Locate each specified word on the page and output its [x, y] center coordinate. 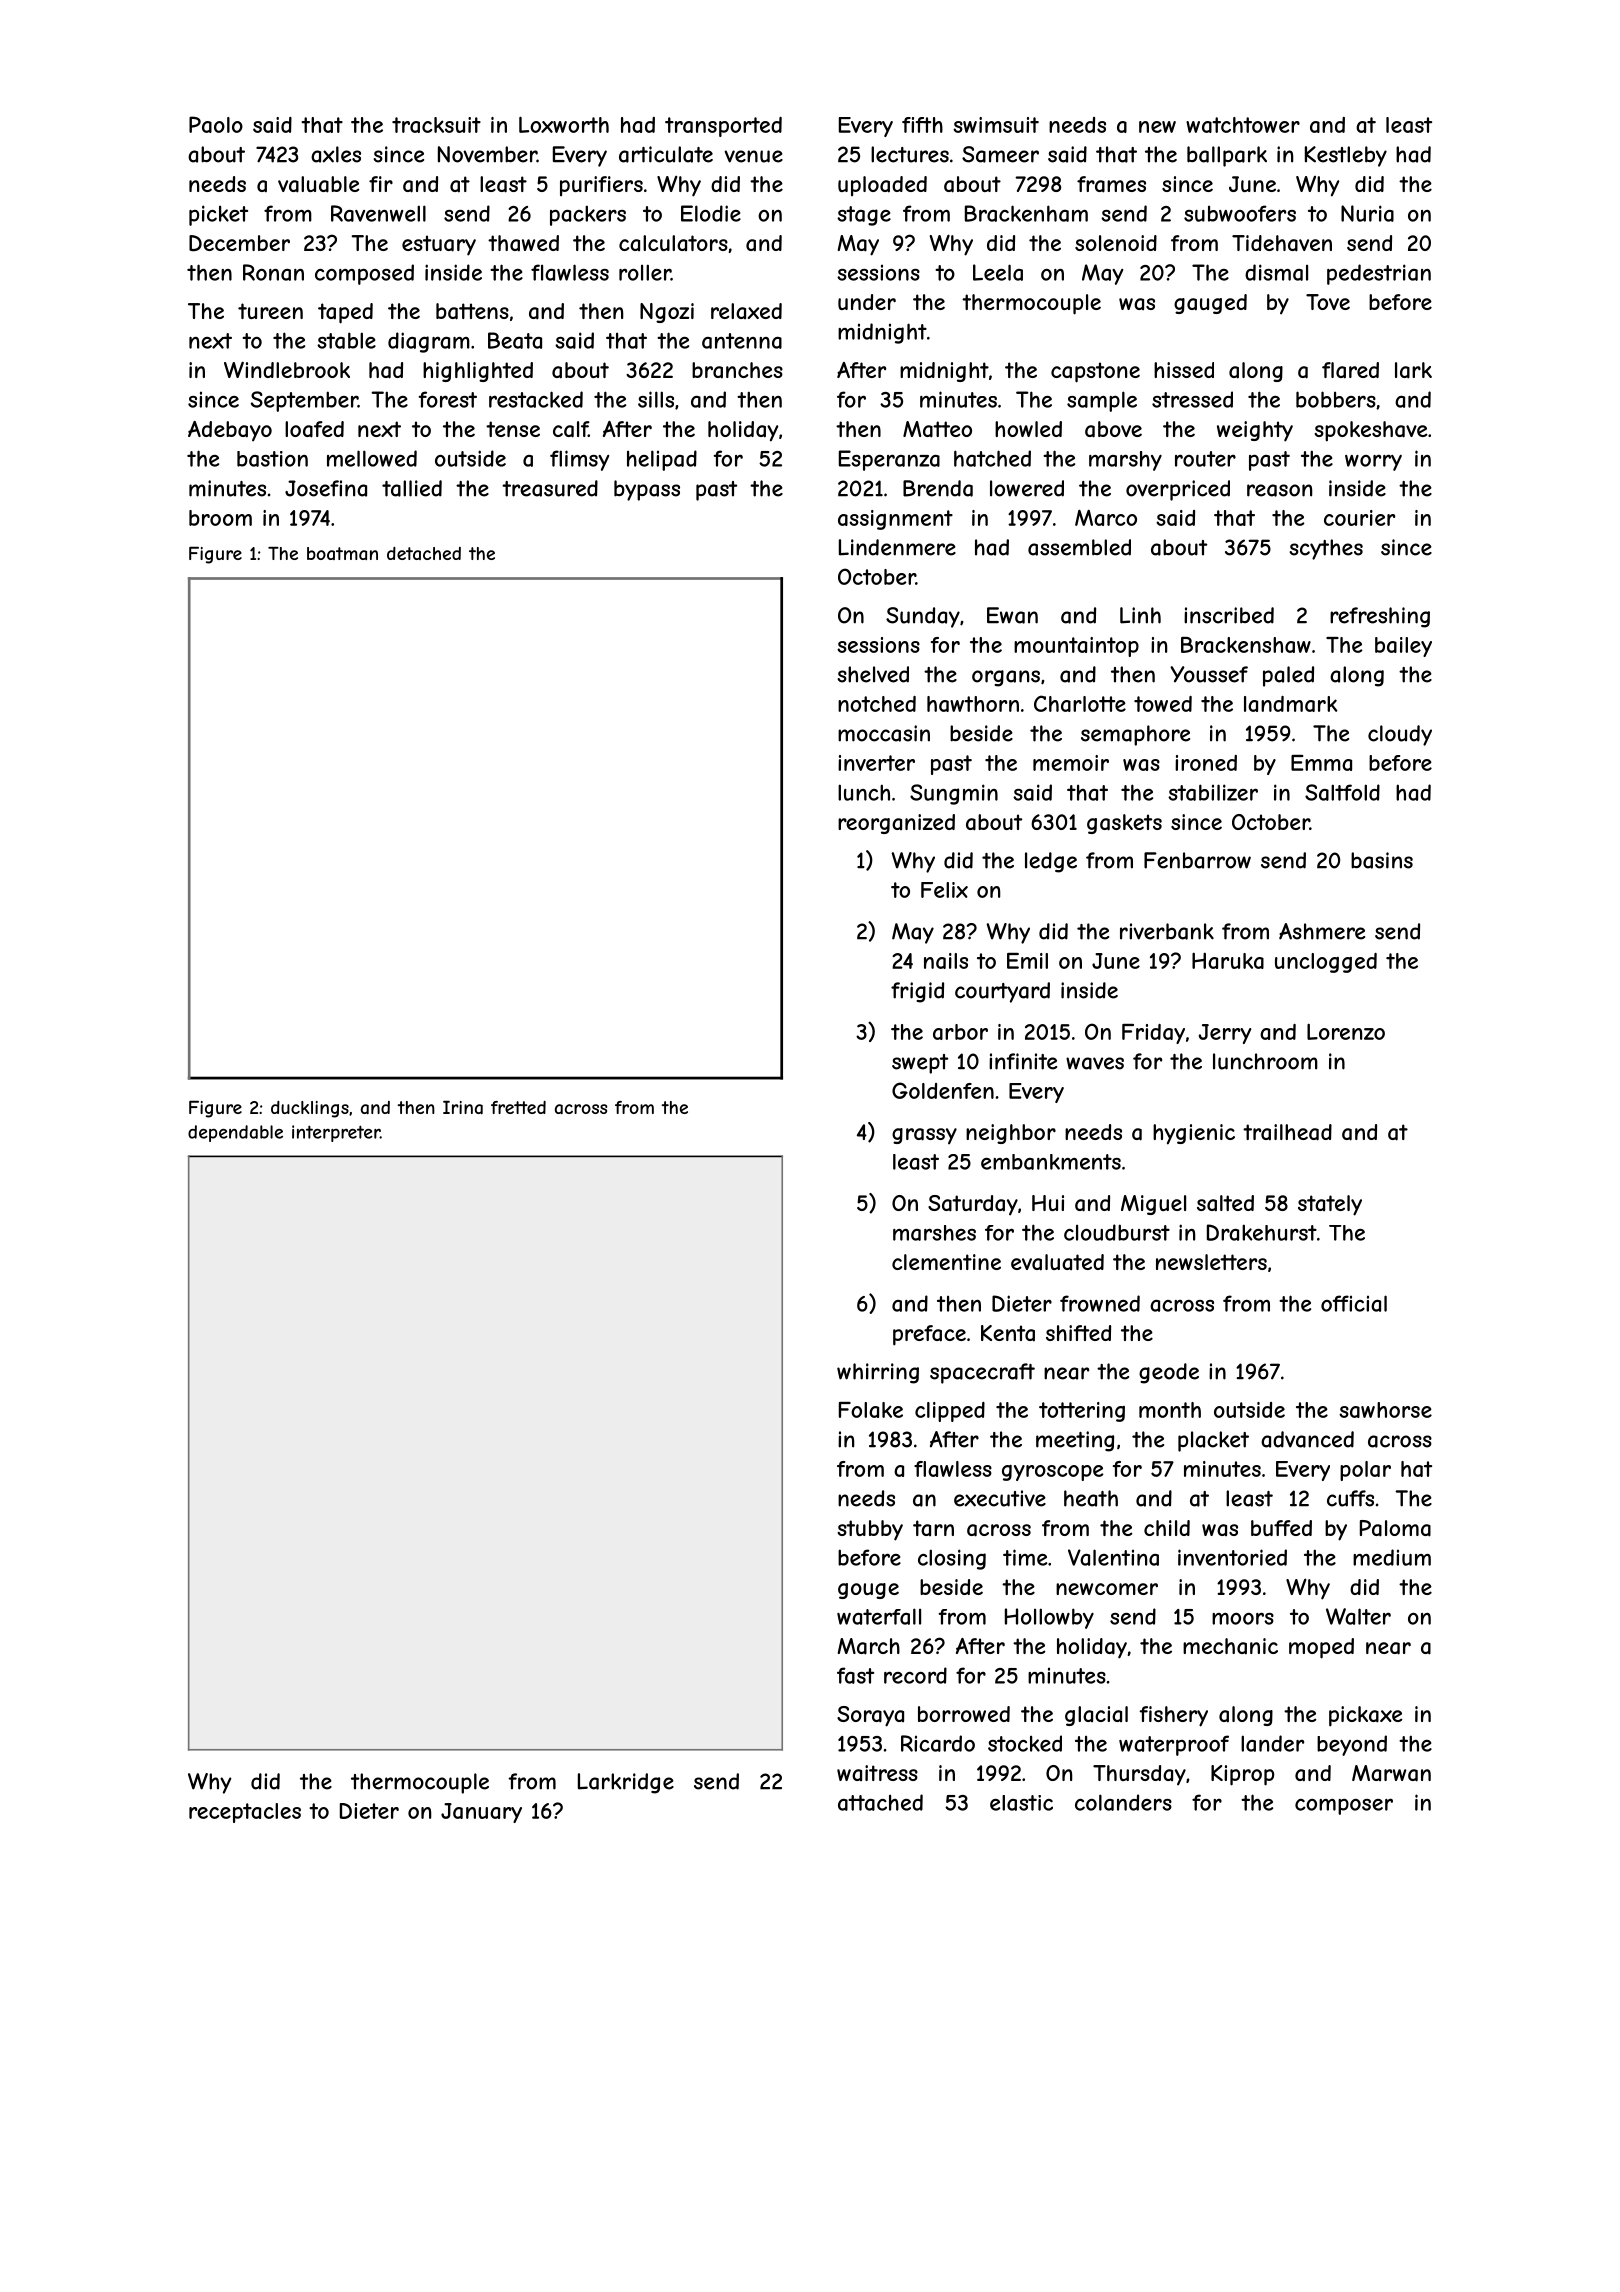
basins [1382, 860]
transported [723, 127]
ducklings [310, 1109]
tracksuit [436, 125]
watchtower [1243, 125]
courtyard [1002, 992]
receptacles [245, 1813]
